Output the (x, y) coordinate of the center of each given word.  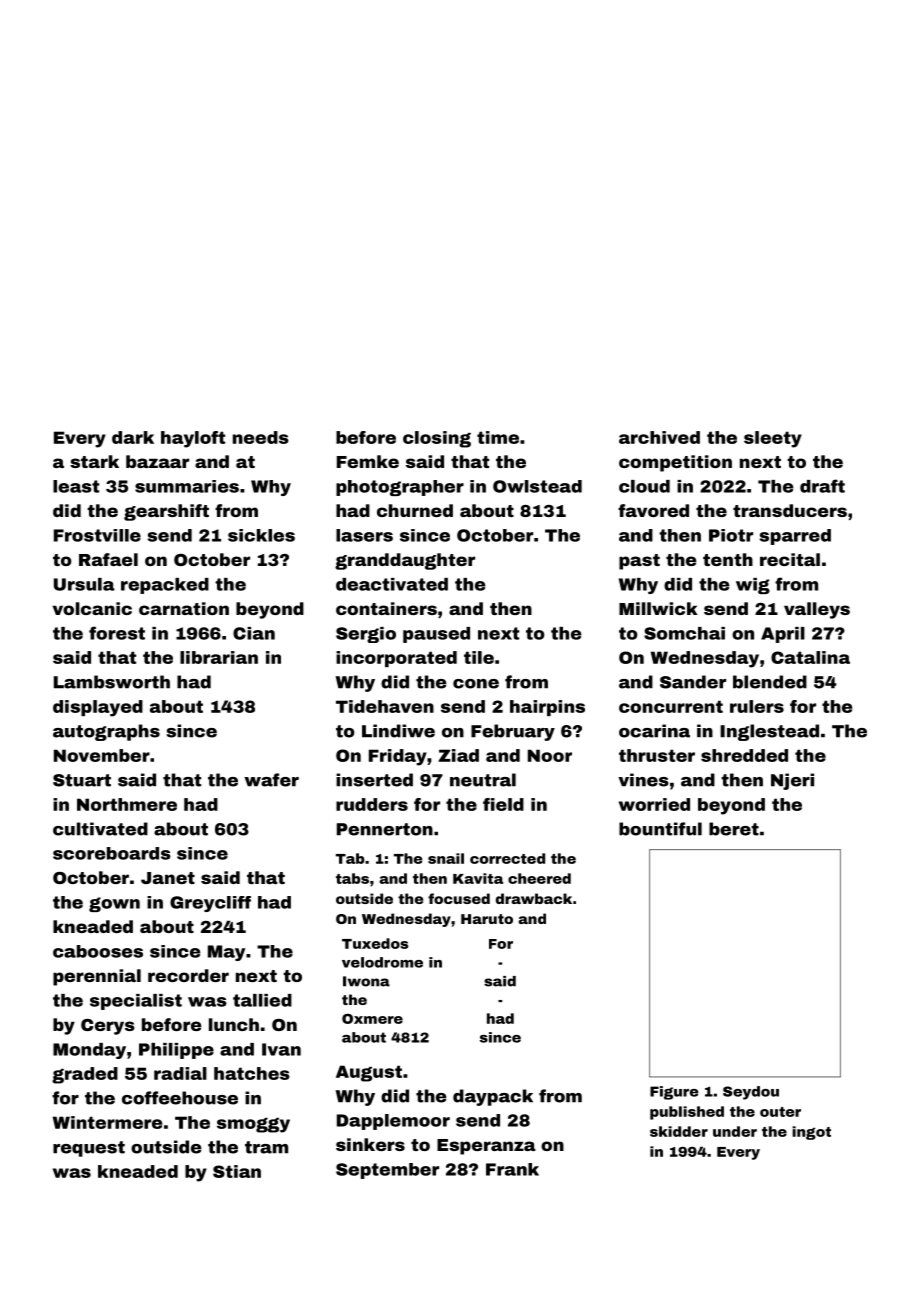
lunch (234, 1024)
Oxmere (372, 1018)
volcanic (92, 608)
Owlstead (537, 486)
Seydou (751, 1093)
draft (822, 486)
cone (476, 684)
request (89, 1149)
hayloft (193, 439)
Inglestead (769, 732)
